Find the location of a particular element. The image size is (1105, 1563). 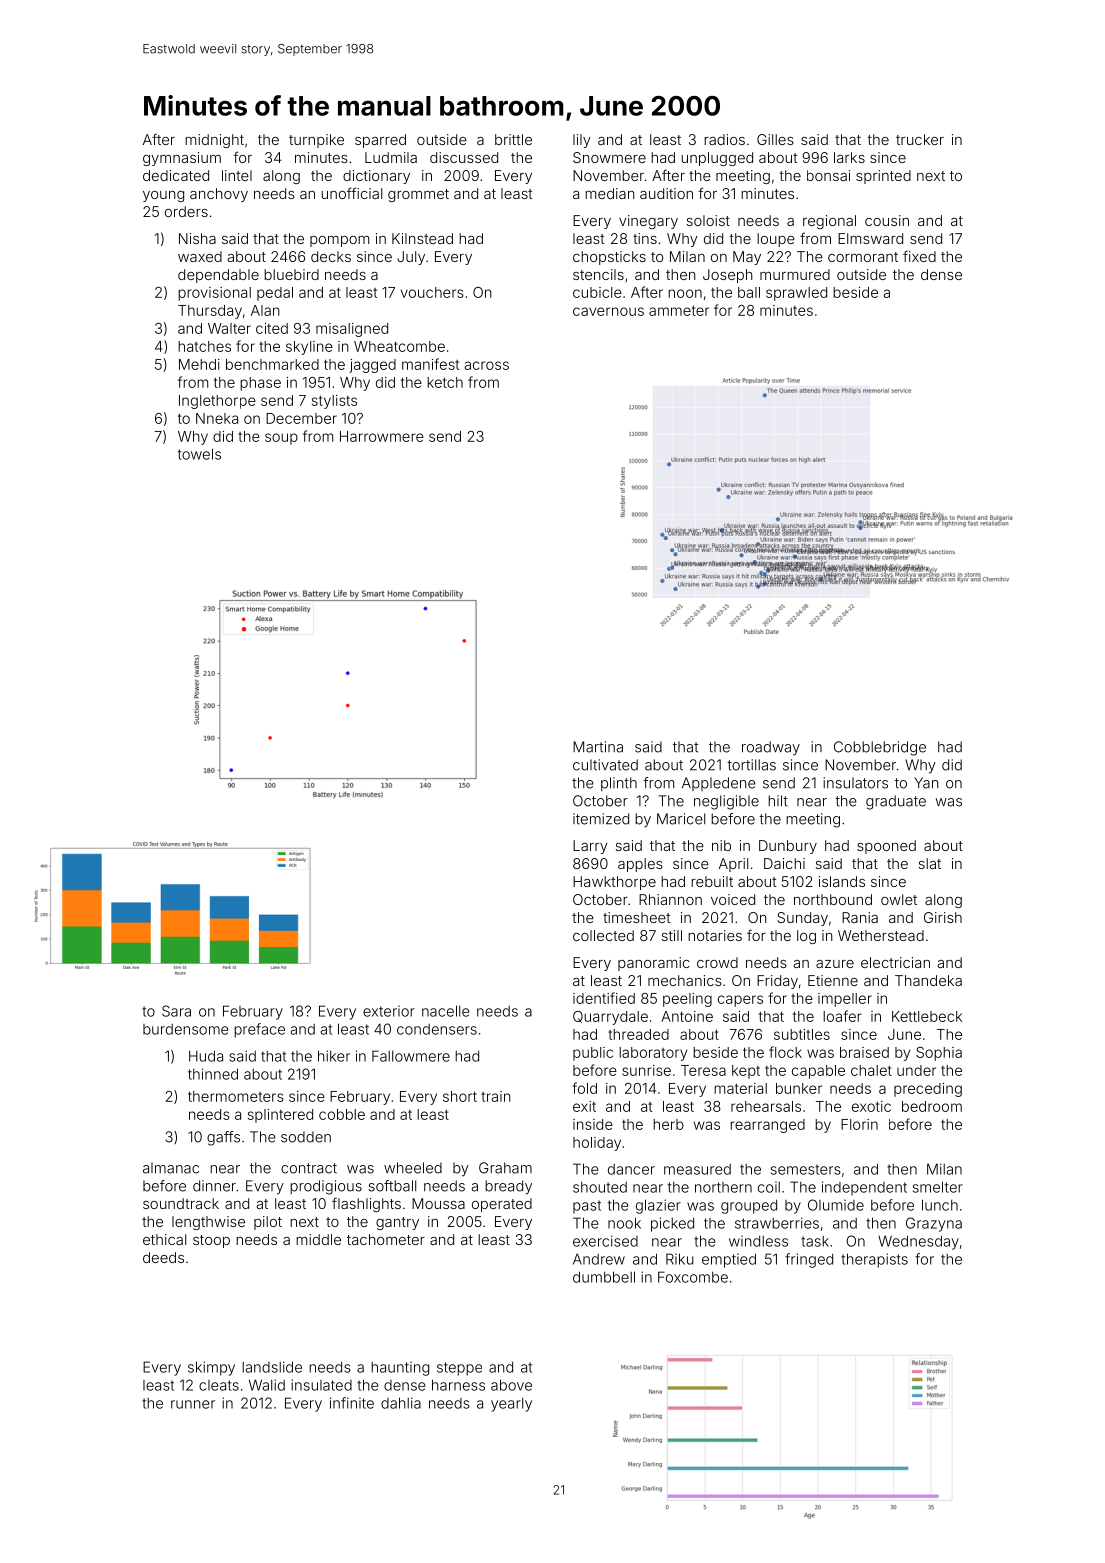

provisional is located at coordinates (214, 294).
